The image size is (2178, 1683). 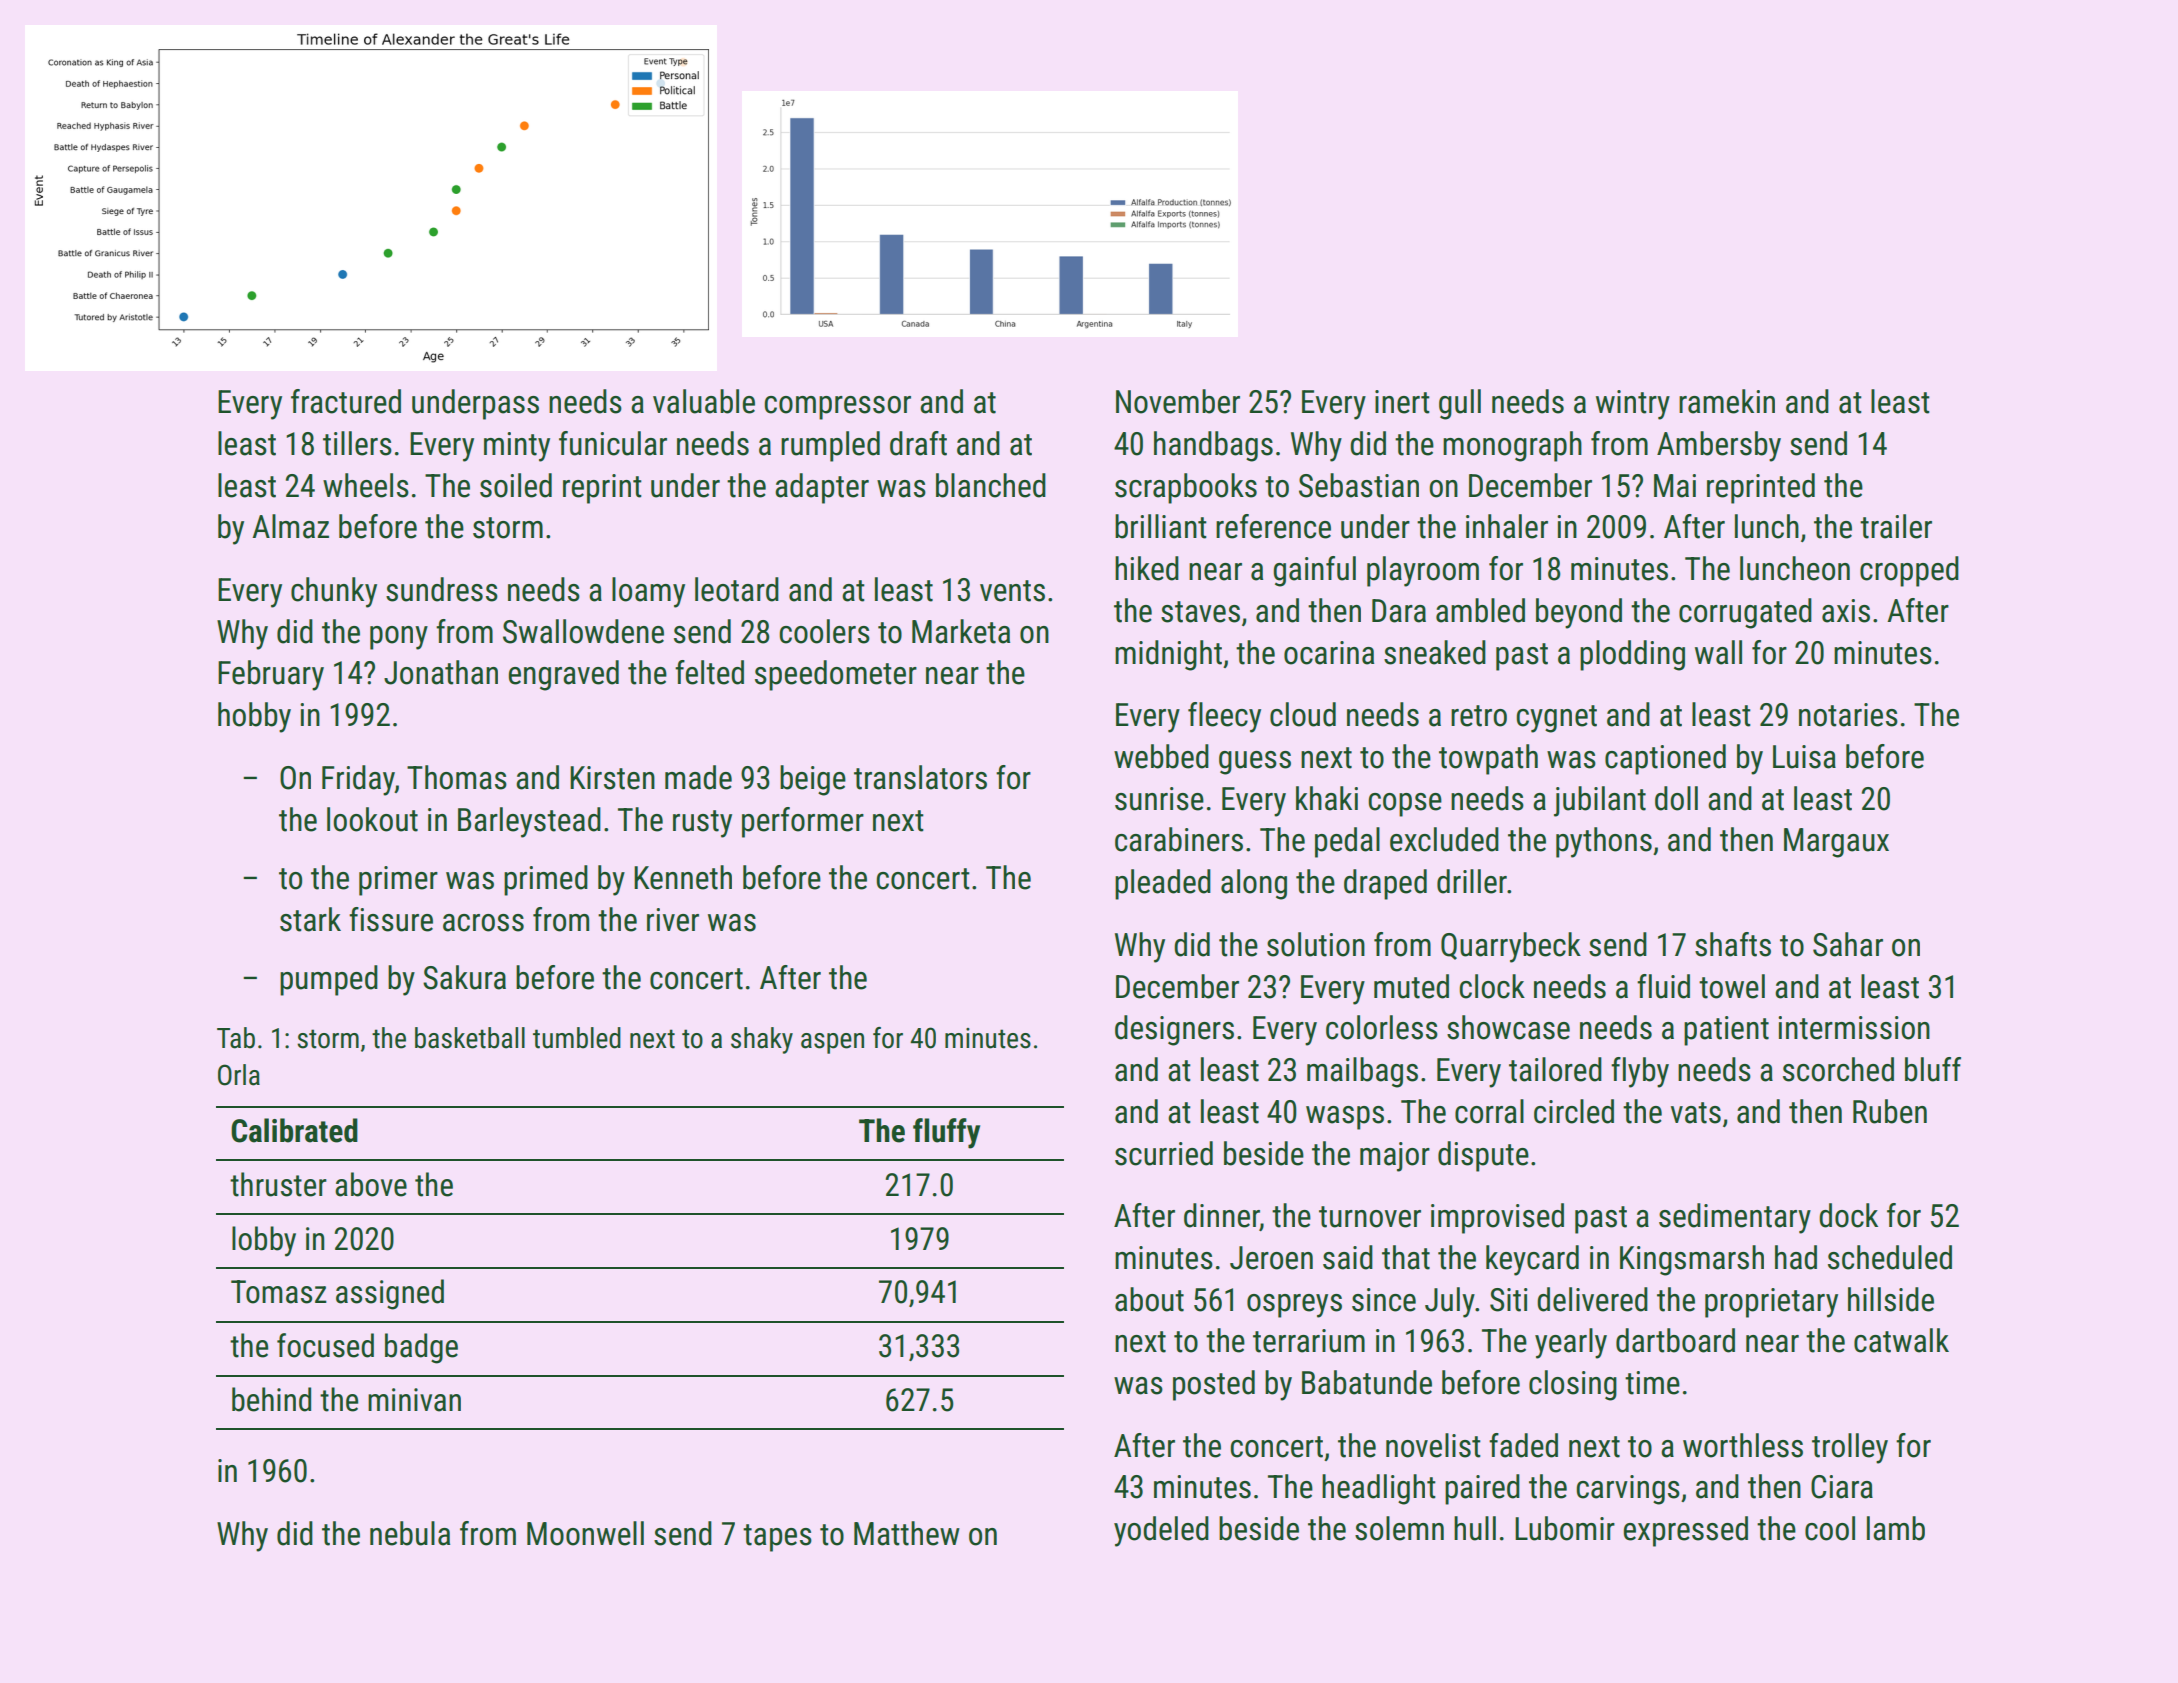 What do you see at coordinates (421, 1348) in the screenshot?
I see `badge` at bounding box center [421, 1348].
